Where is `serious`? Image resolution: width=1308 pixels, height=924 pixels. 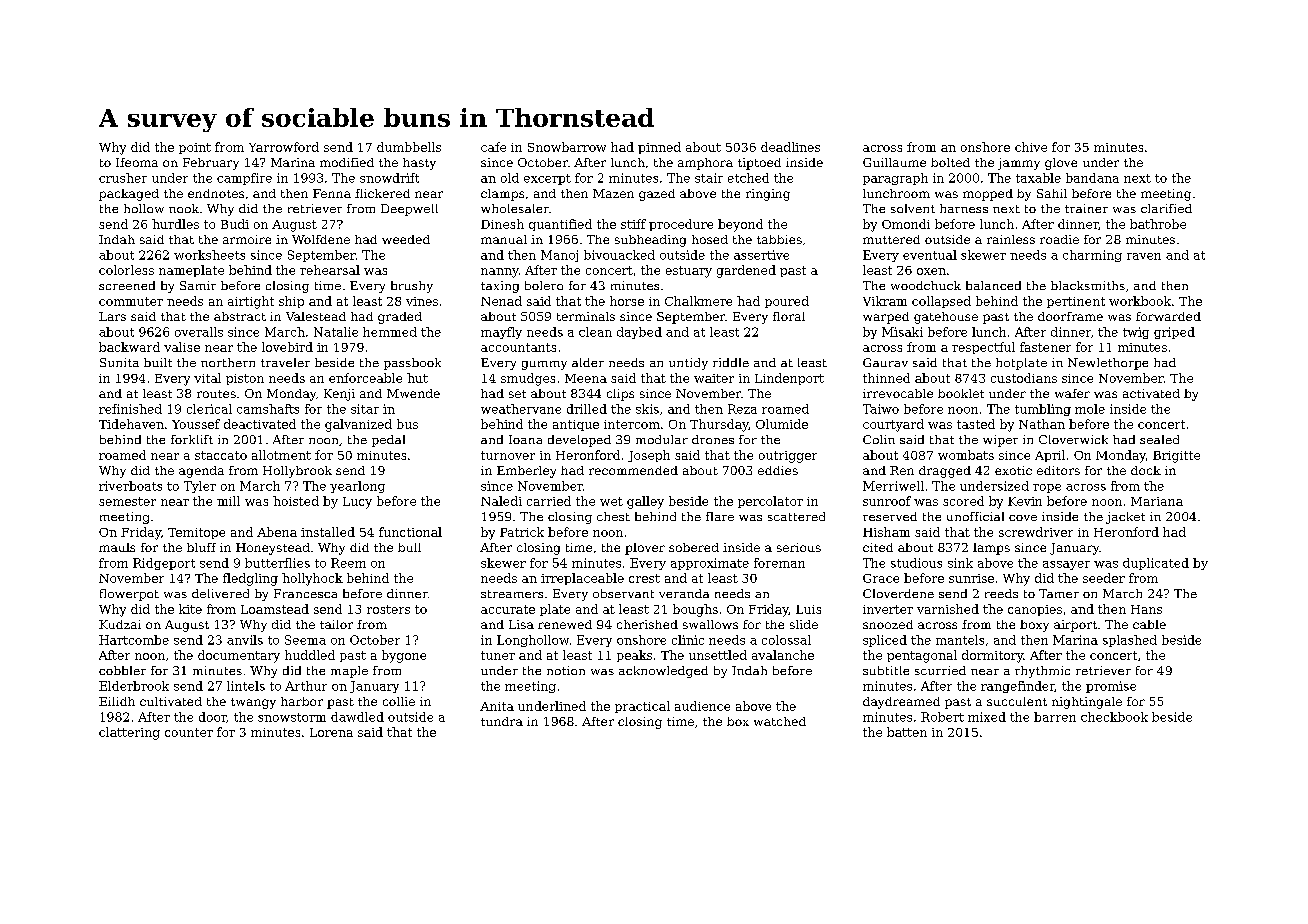 serious is located at coordinates (799, 547).
